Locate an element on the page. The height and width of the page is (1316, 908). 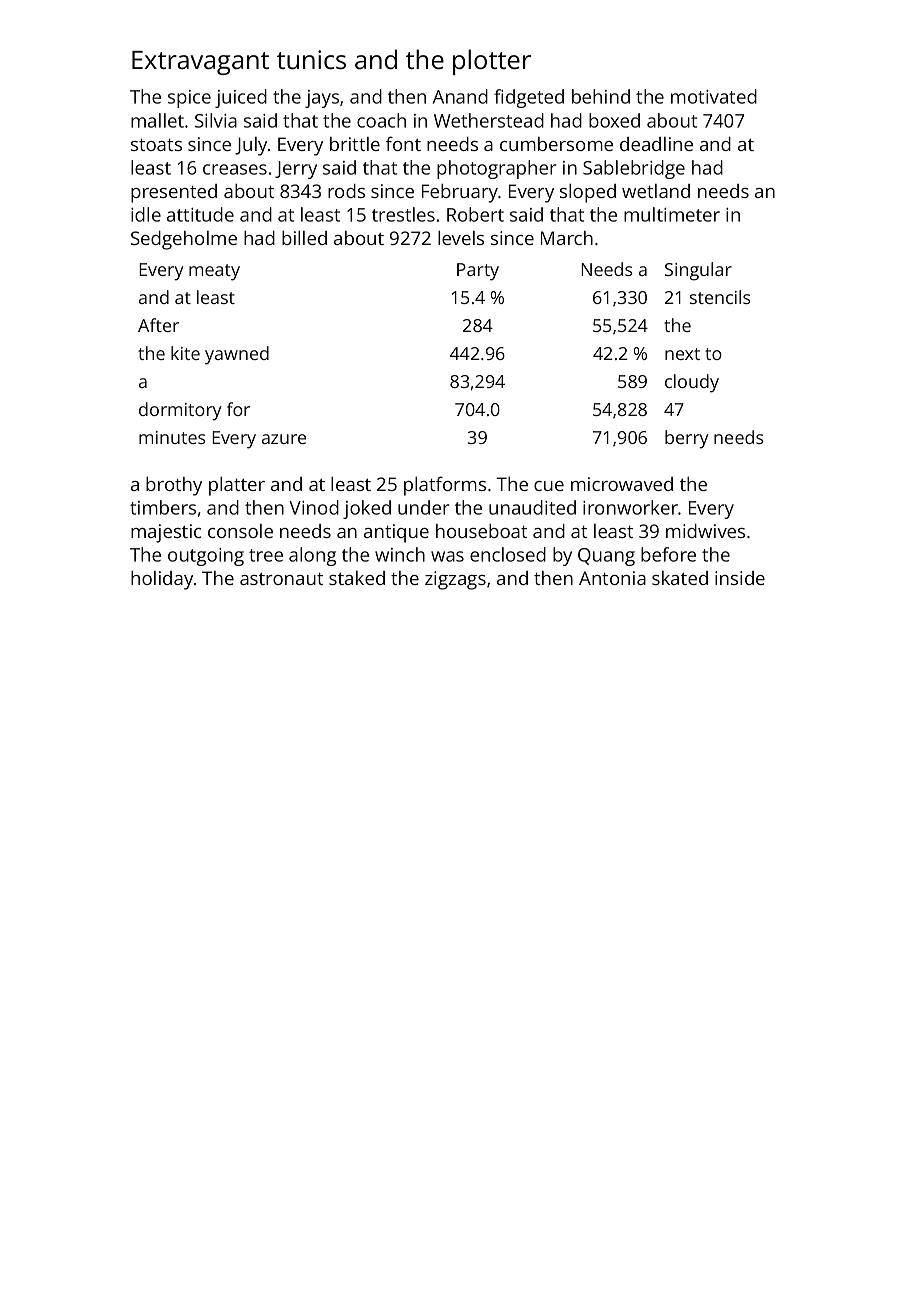
dormitory is located at coordinates (180, 411).
